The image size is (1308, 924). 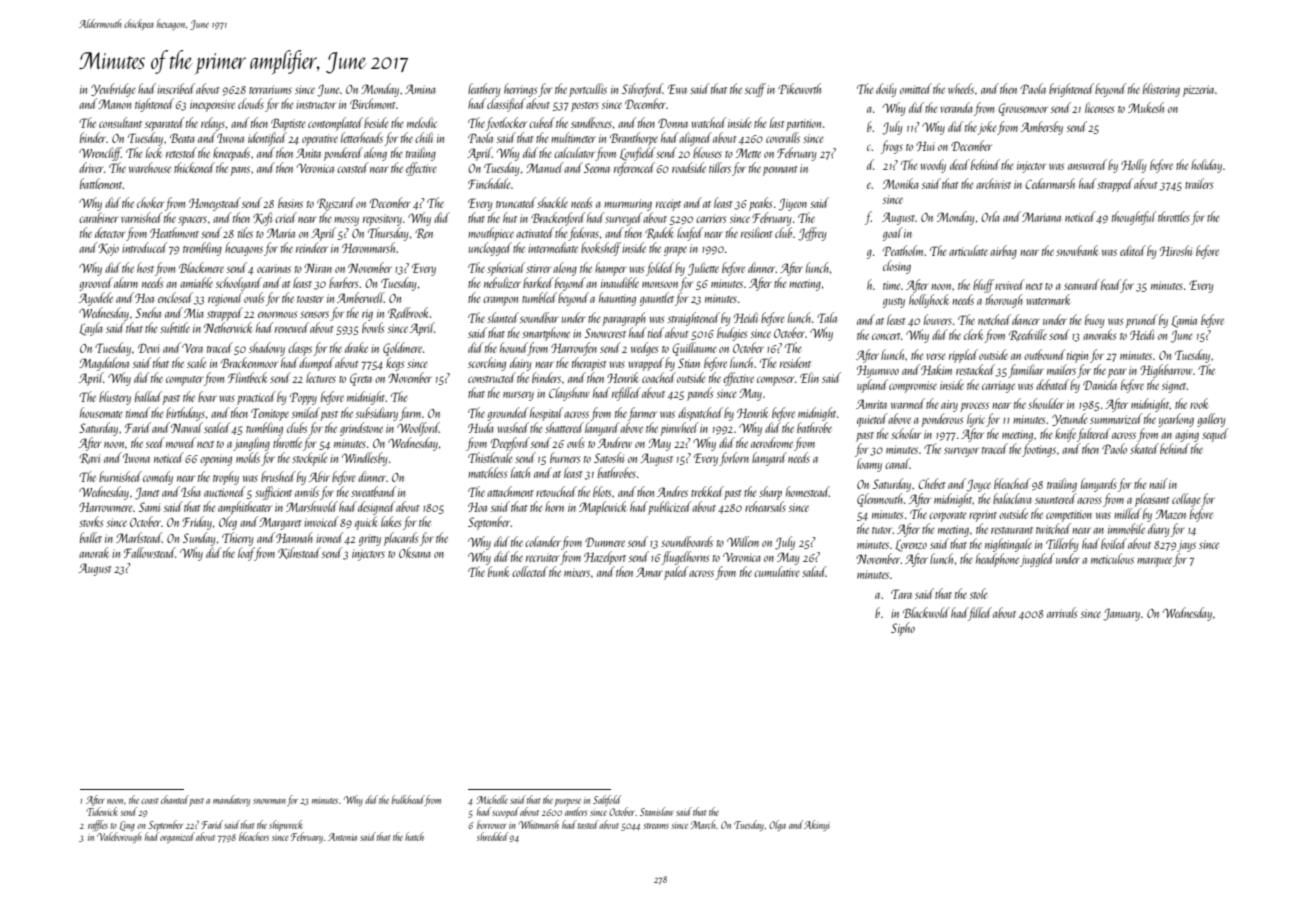 What do you see at coordinates (607, 800) in the document?
I see `Saltfold` at bounding box center [607, 800].
